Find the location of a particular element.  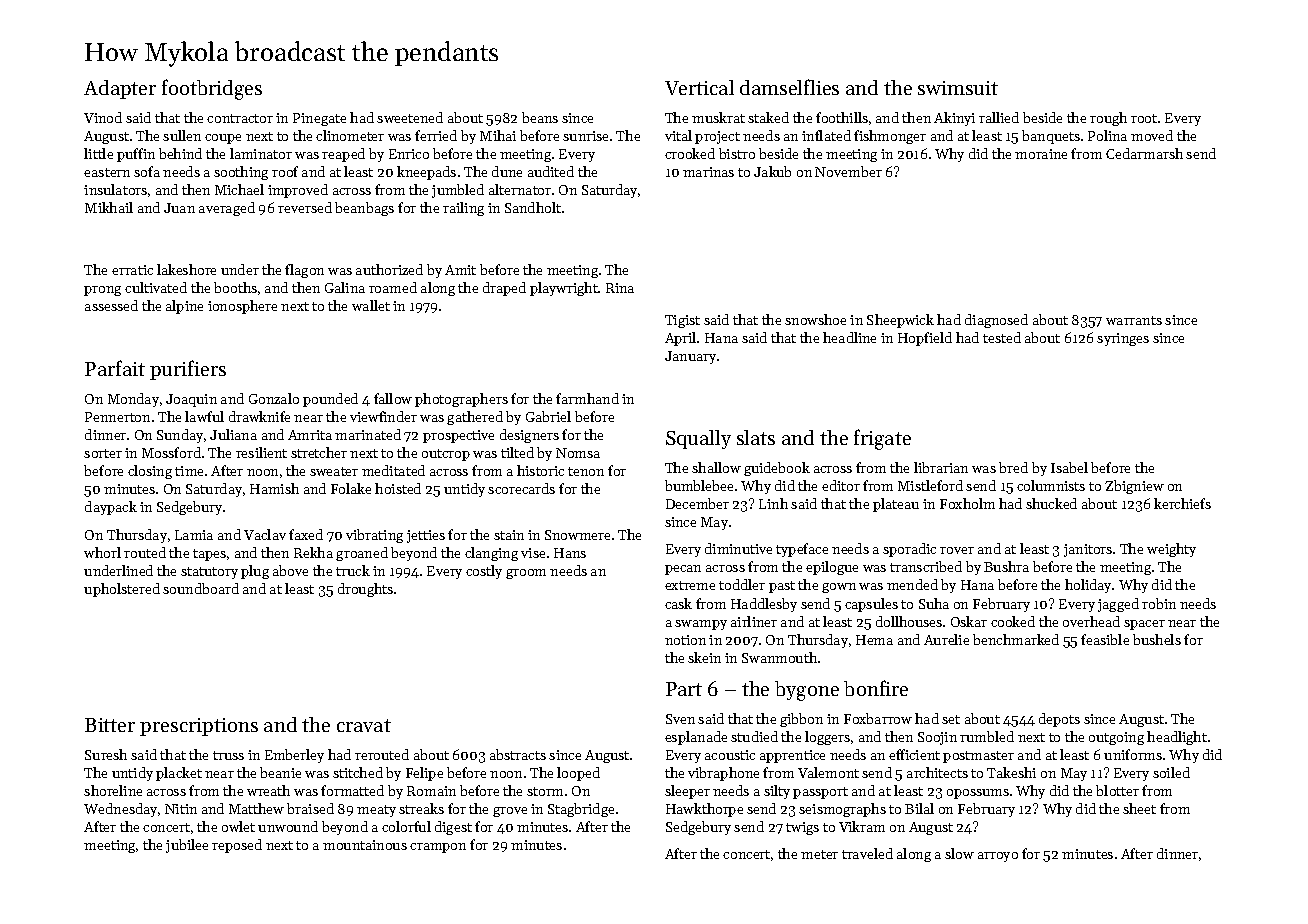

Nitin is located at coordinates (181, 809).
